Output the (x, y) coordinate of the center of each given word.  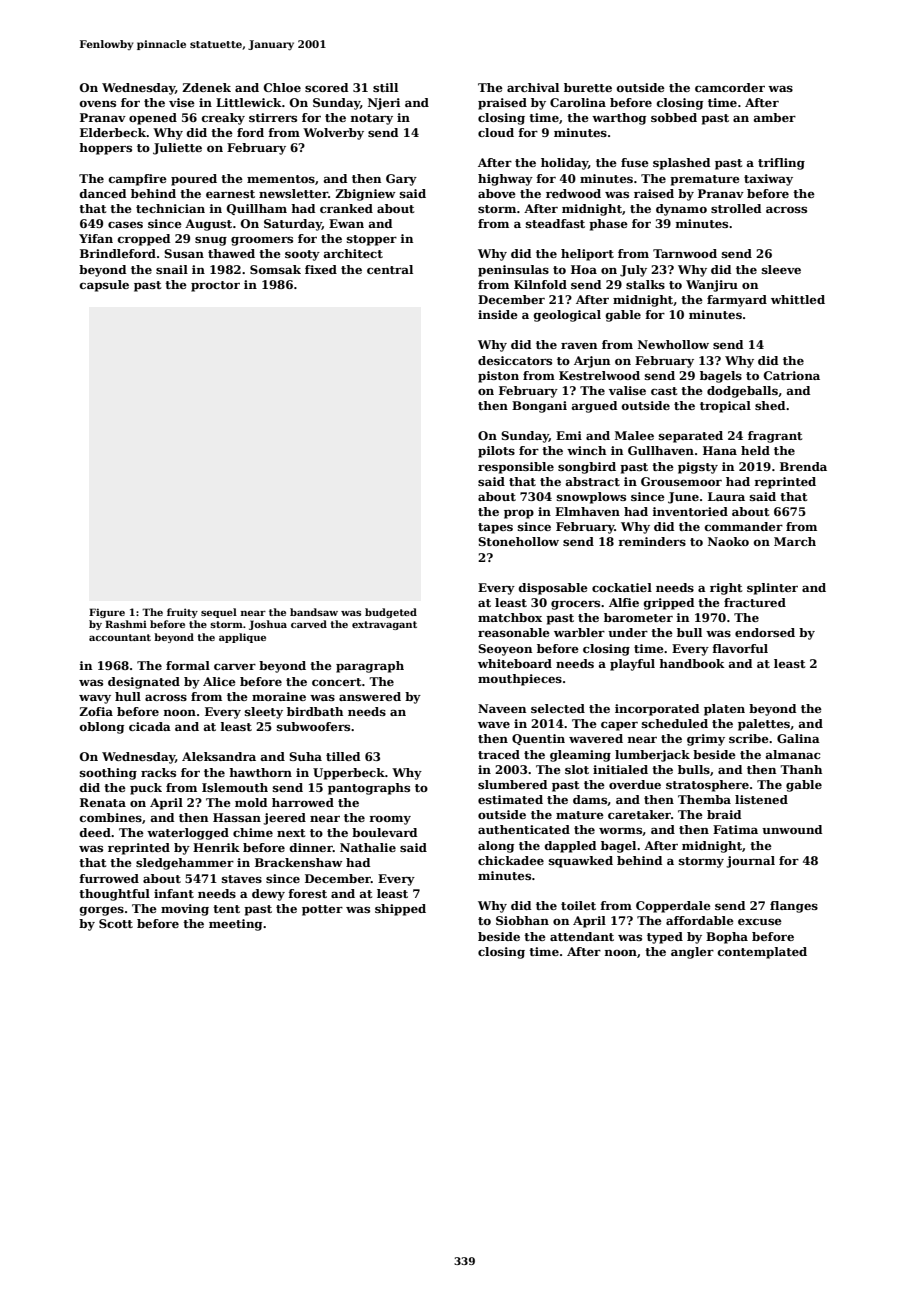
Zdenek (206, 87)
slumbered (513, 784)
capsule (104, 286)
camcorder (730, 87)
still (385, 87)
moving (185, 910)
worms (620, 831)
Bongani (539, 407)
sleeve (781, 269)
